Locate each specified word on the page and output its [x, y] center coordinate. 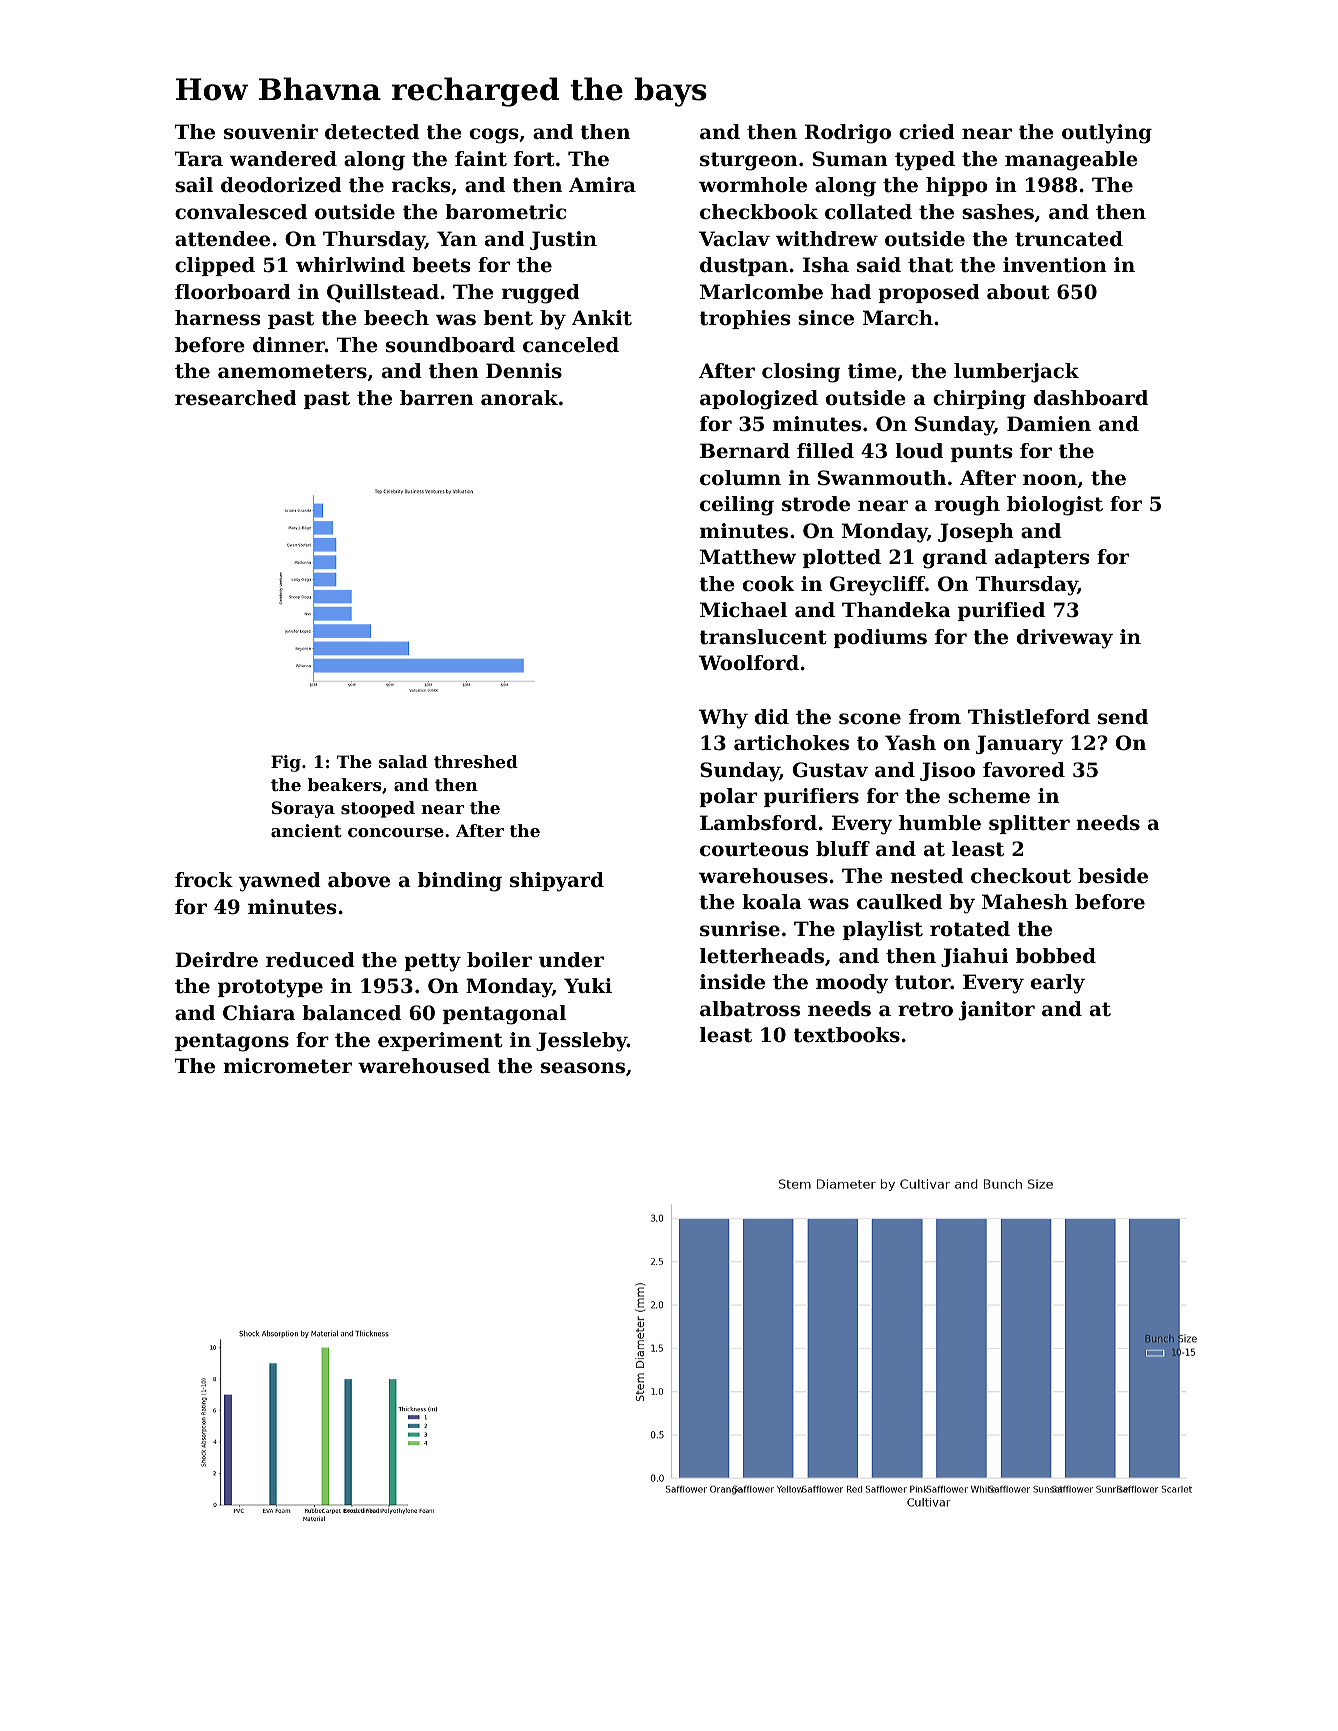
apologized [759, 400]
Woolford [749, 663]
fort [534, 159]
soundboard [450, 345]
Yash [910, 743]
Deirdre [216, 960]
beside [1113, 876]
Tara [199, 158]
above [359, 880]
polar [728, 797]
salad [403, 761]
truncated [1069, 239]
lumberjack [1016, 373]
